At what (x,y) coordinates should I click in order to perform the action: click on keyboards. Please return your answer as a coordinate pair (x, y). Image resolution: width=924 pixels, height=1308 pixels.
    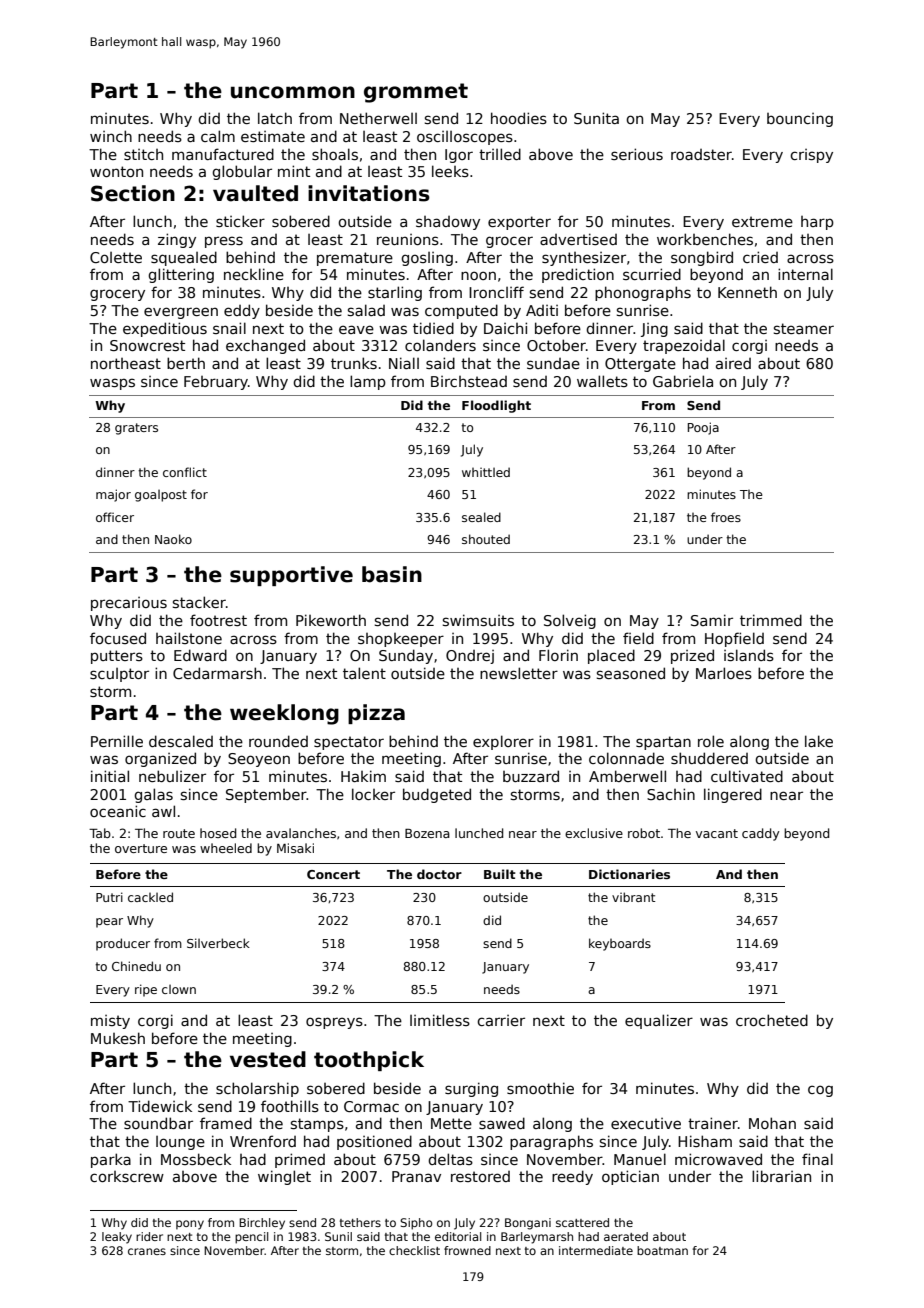
    Looking at the image, I should click on (620, 944).
